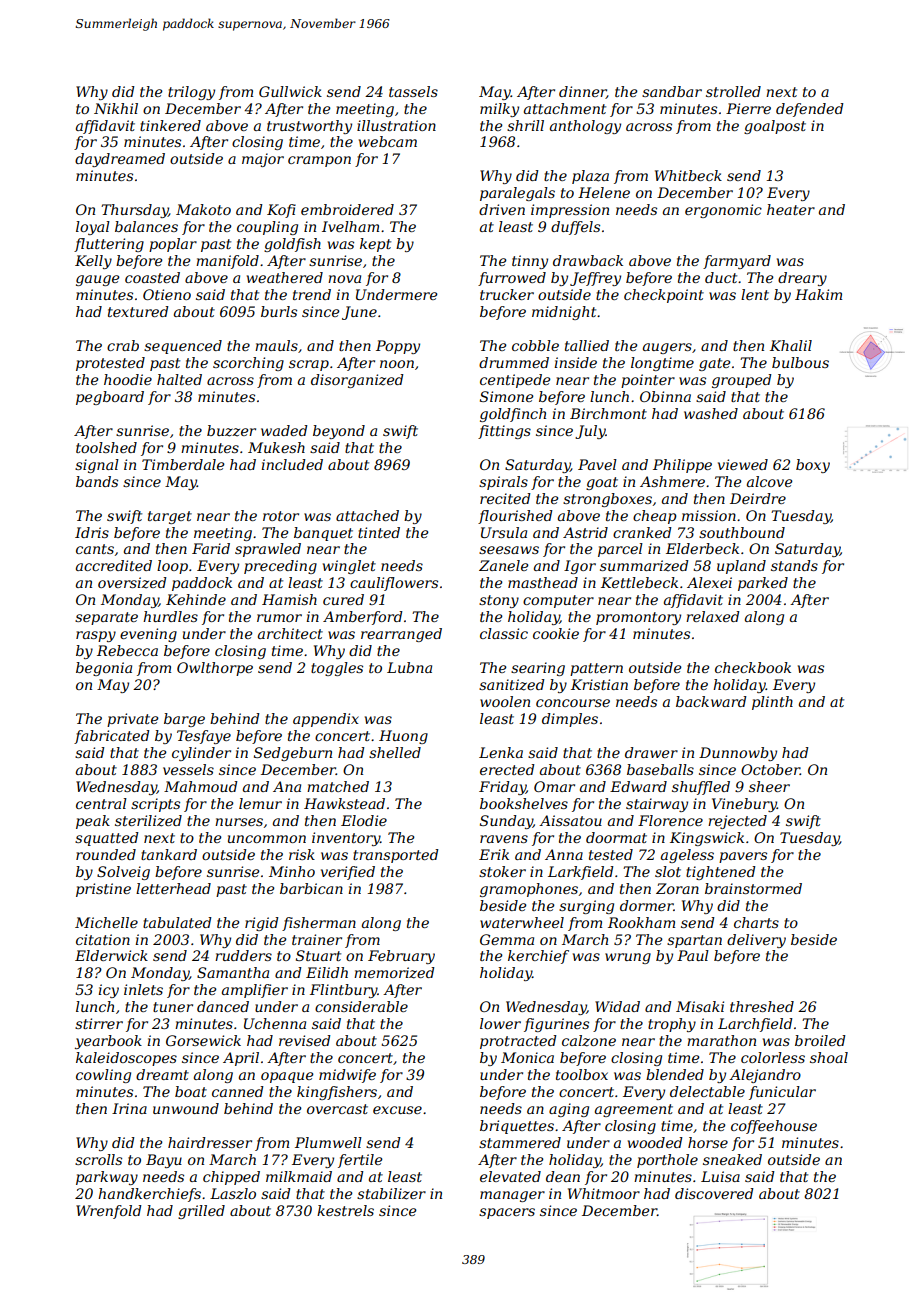  I want to click on viewed, so click(743, 464).
